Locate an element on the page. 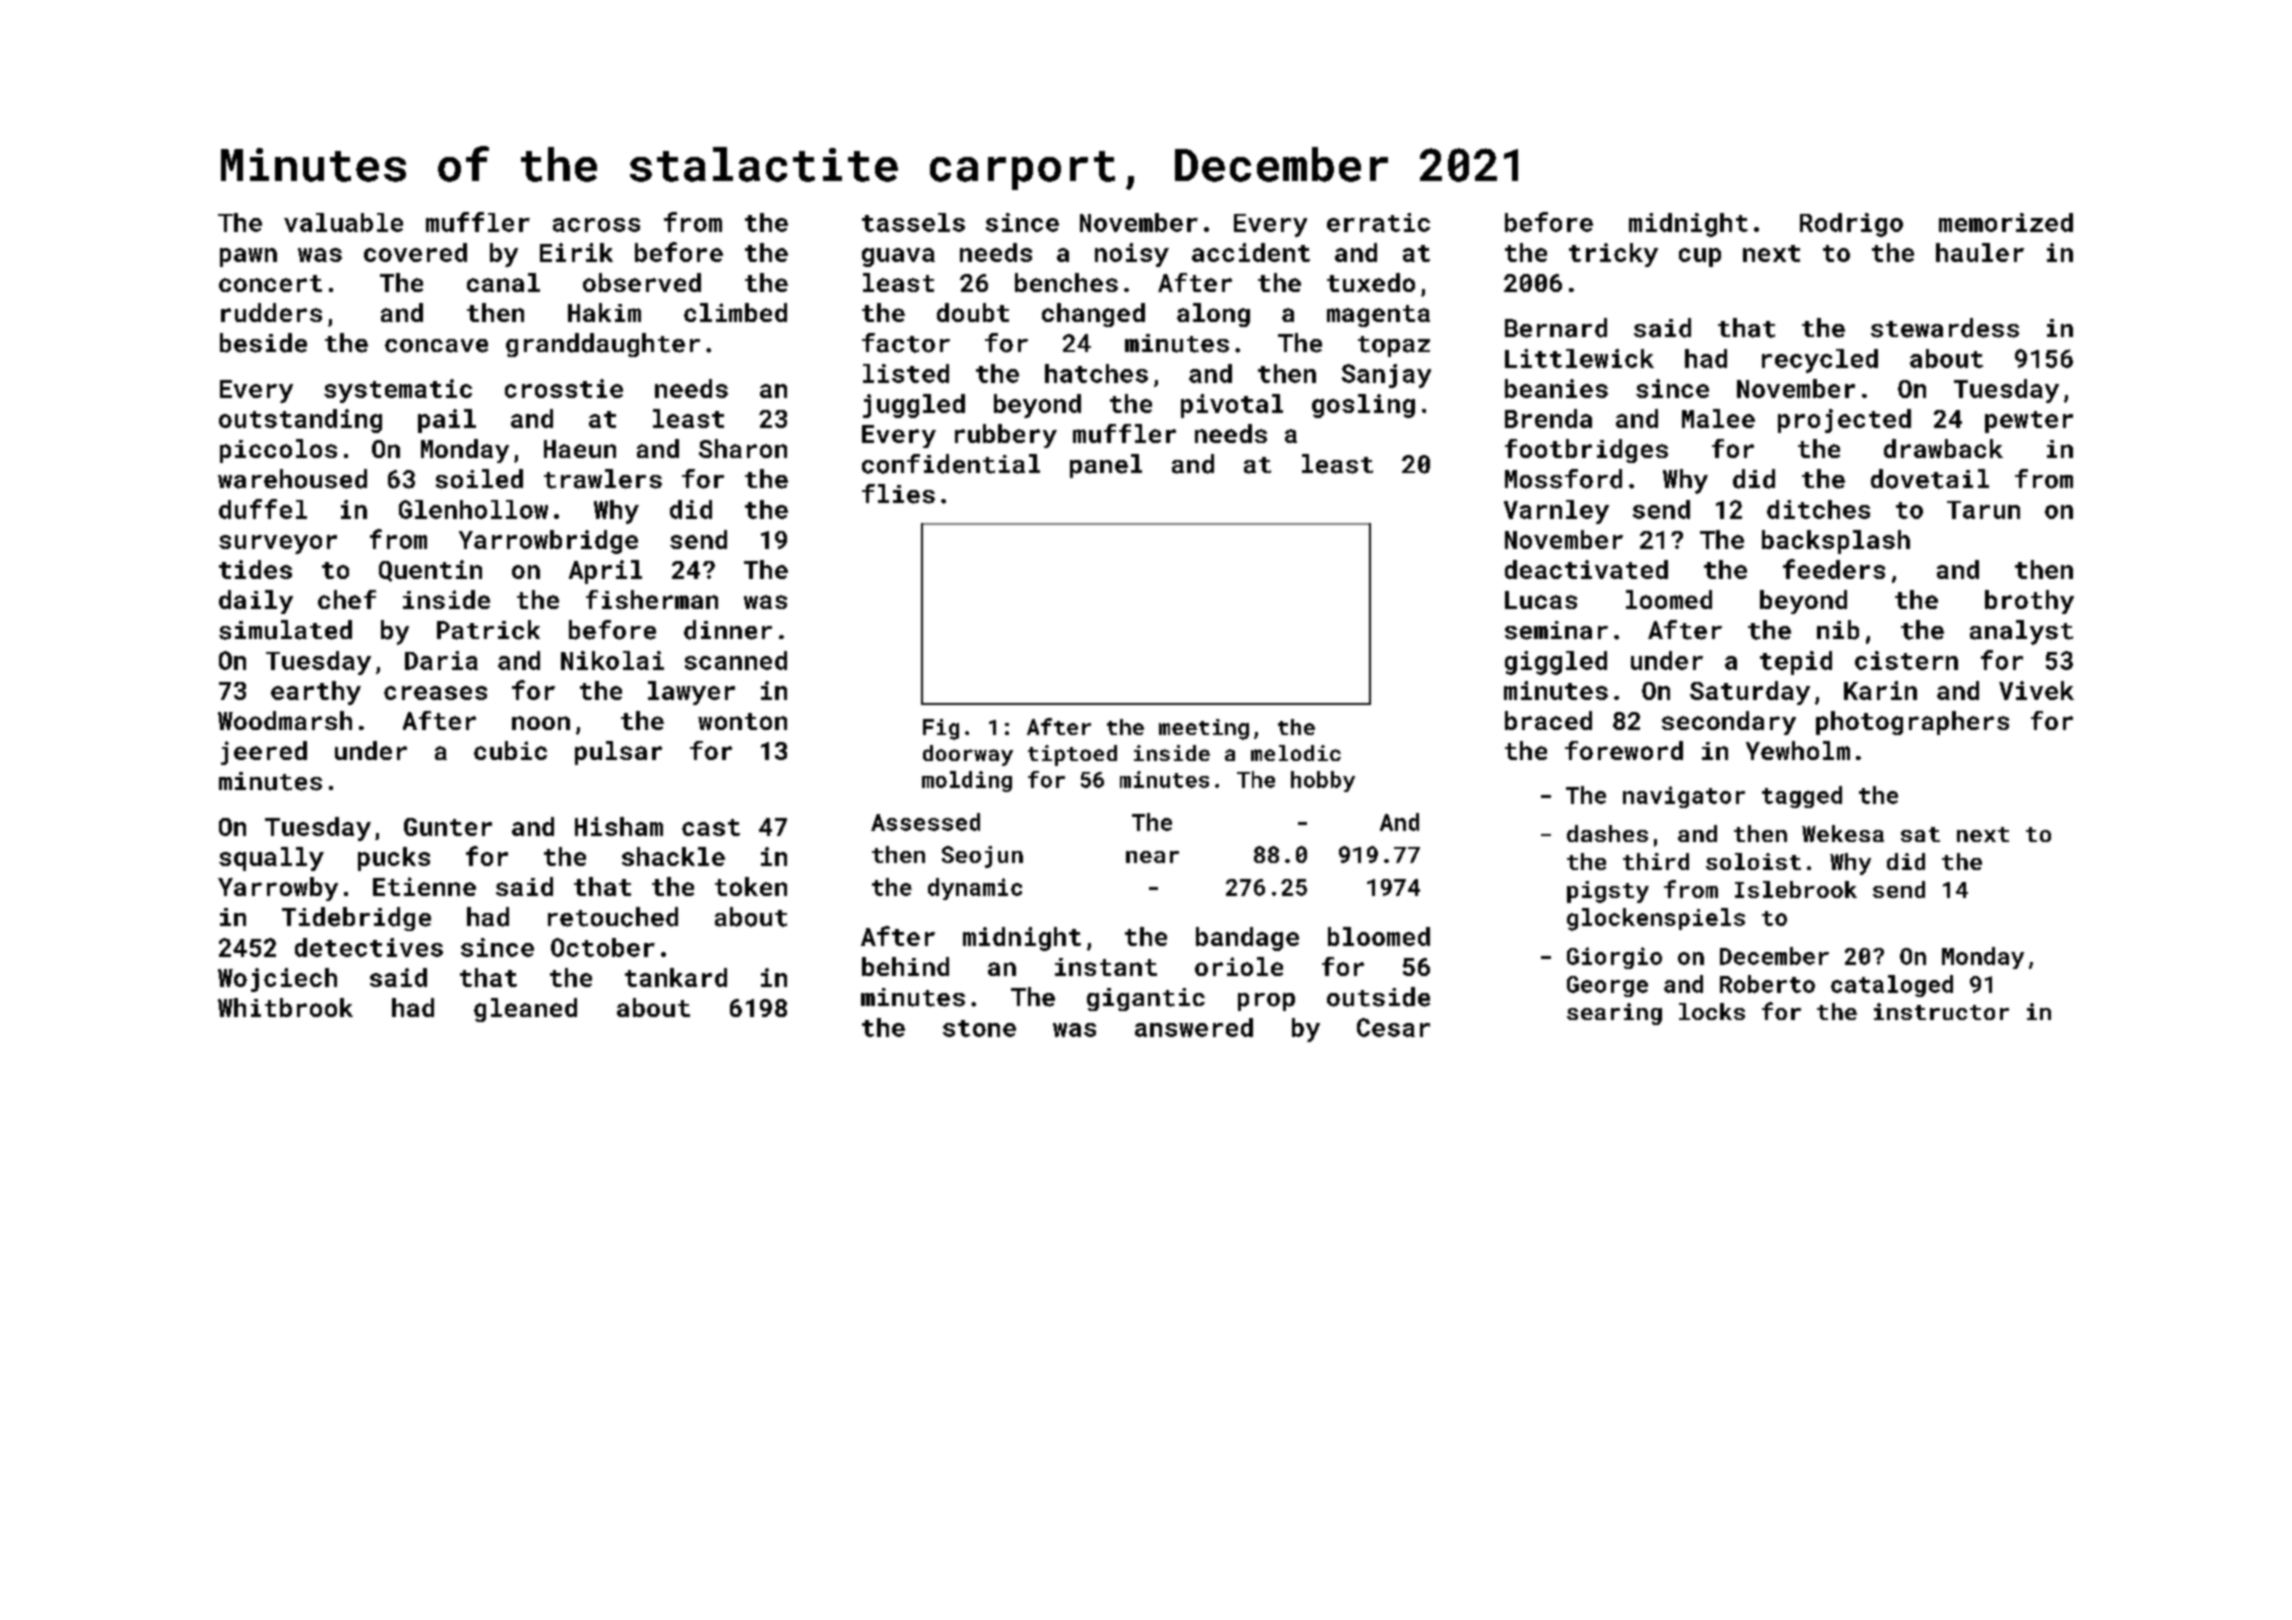  granddaughter is located at coordinates (603, 345).
